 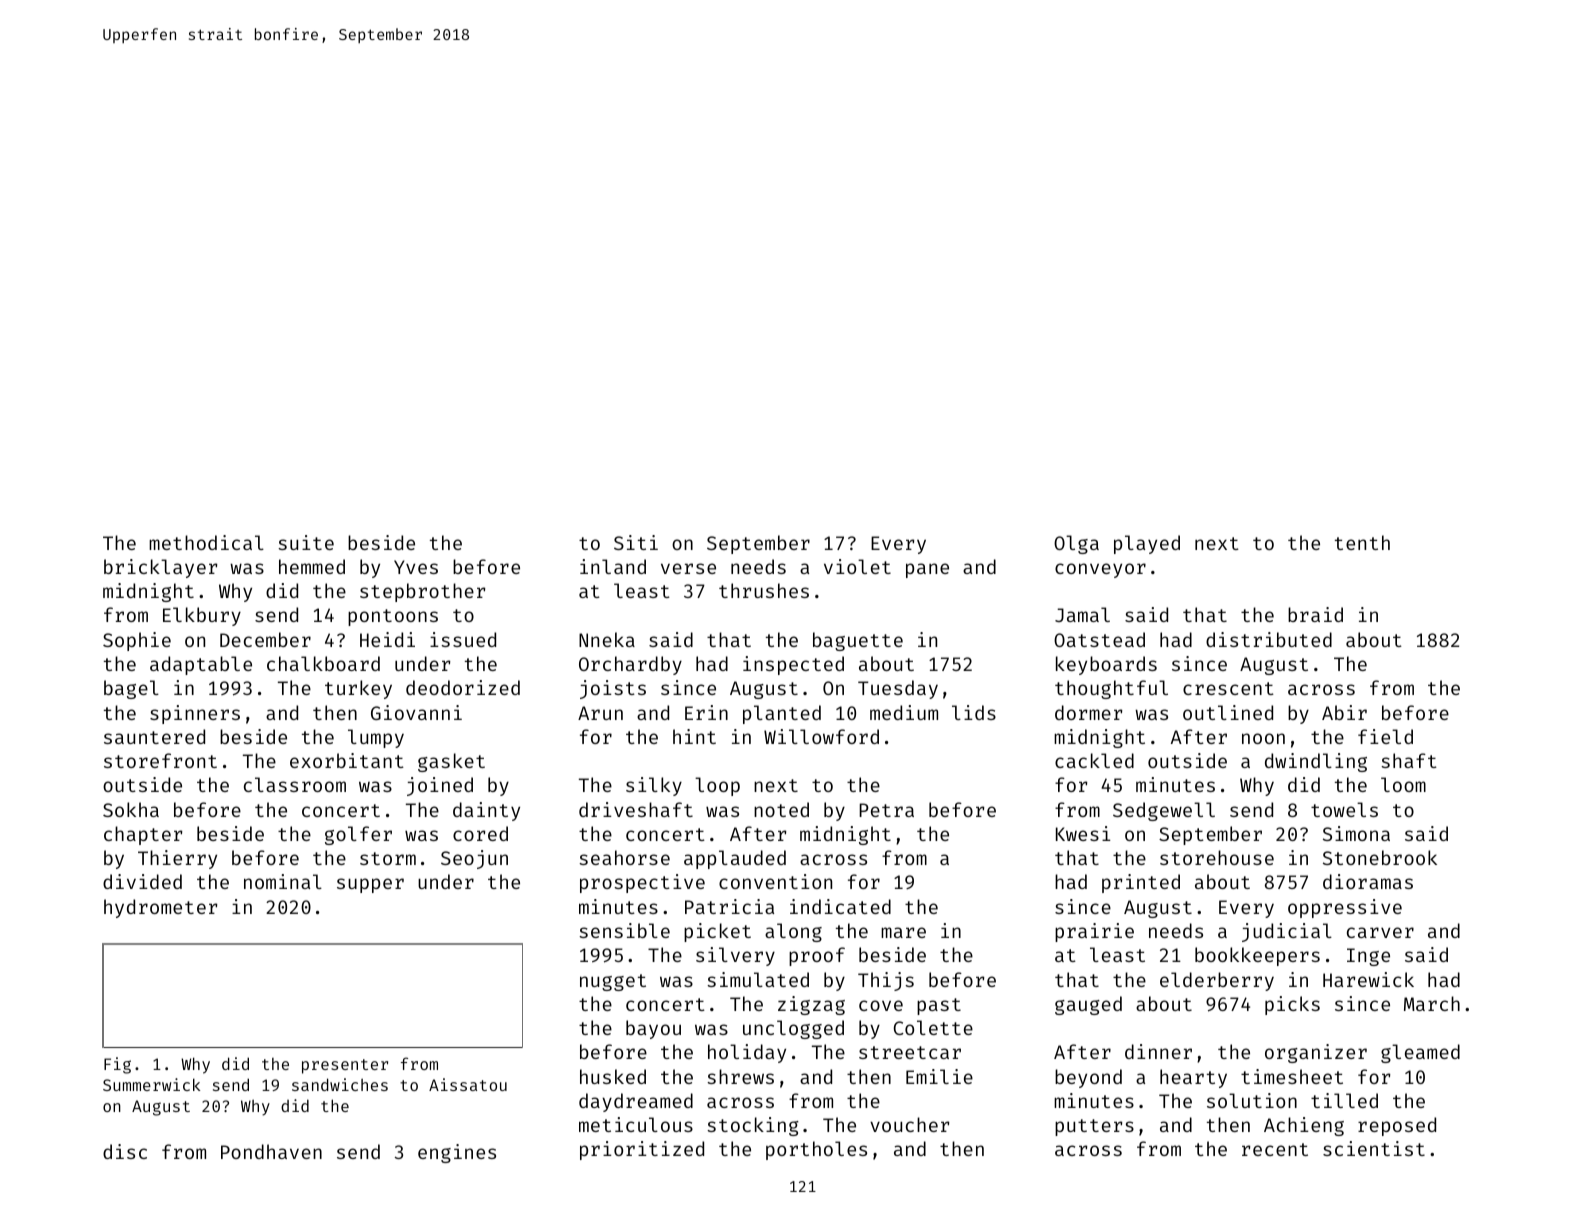 What do you see at coordinates (195, 714) in the page?
I see `spinners` at bounding box center [195, 714].
